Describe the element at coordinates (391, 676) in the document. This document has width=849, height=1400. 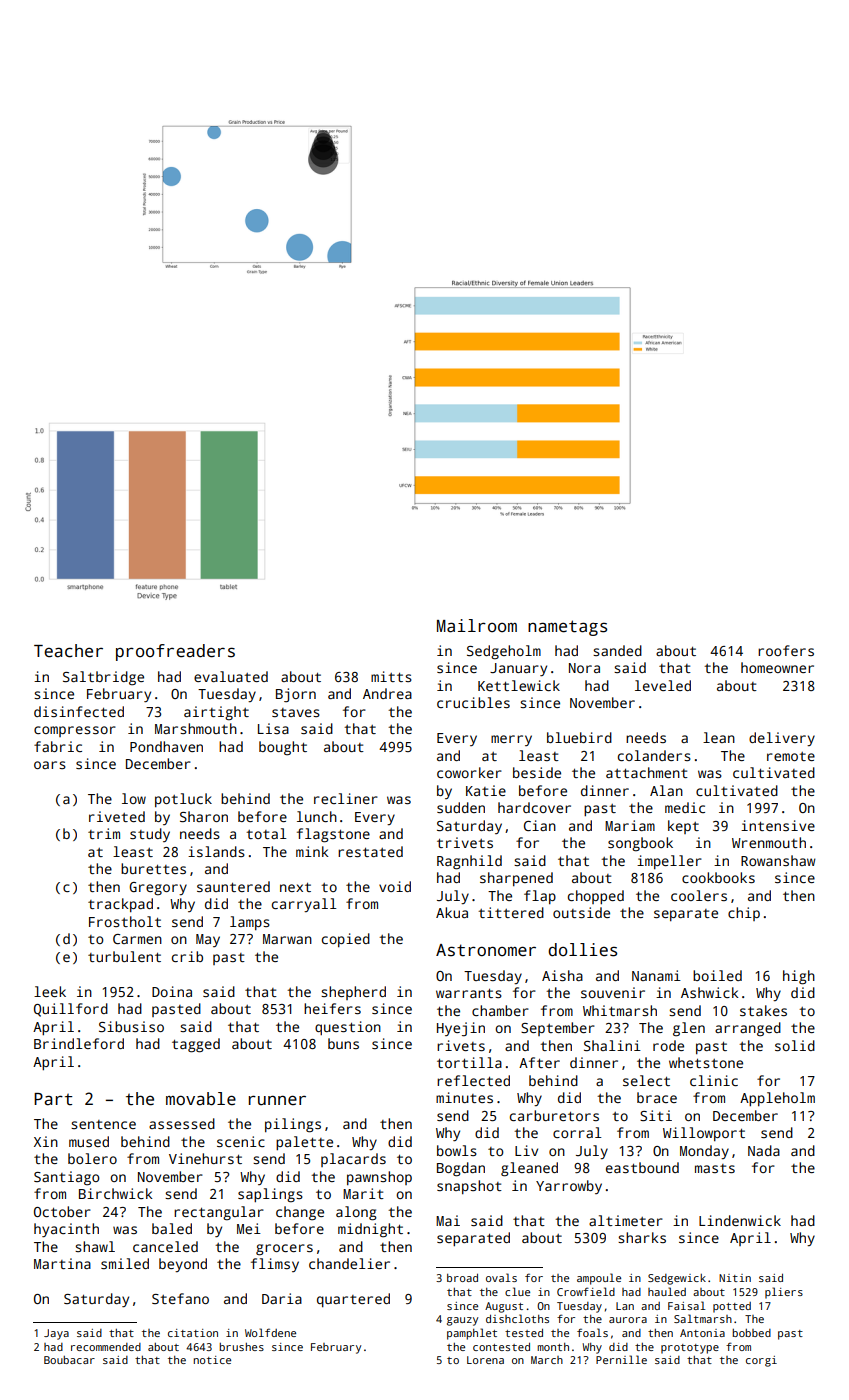
I see `mitts` at that location.
